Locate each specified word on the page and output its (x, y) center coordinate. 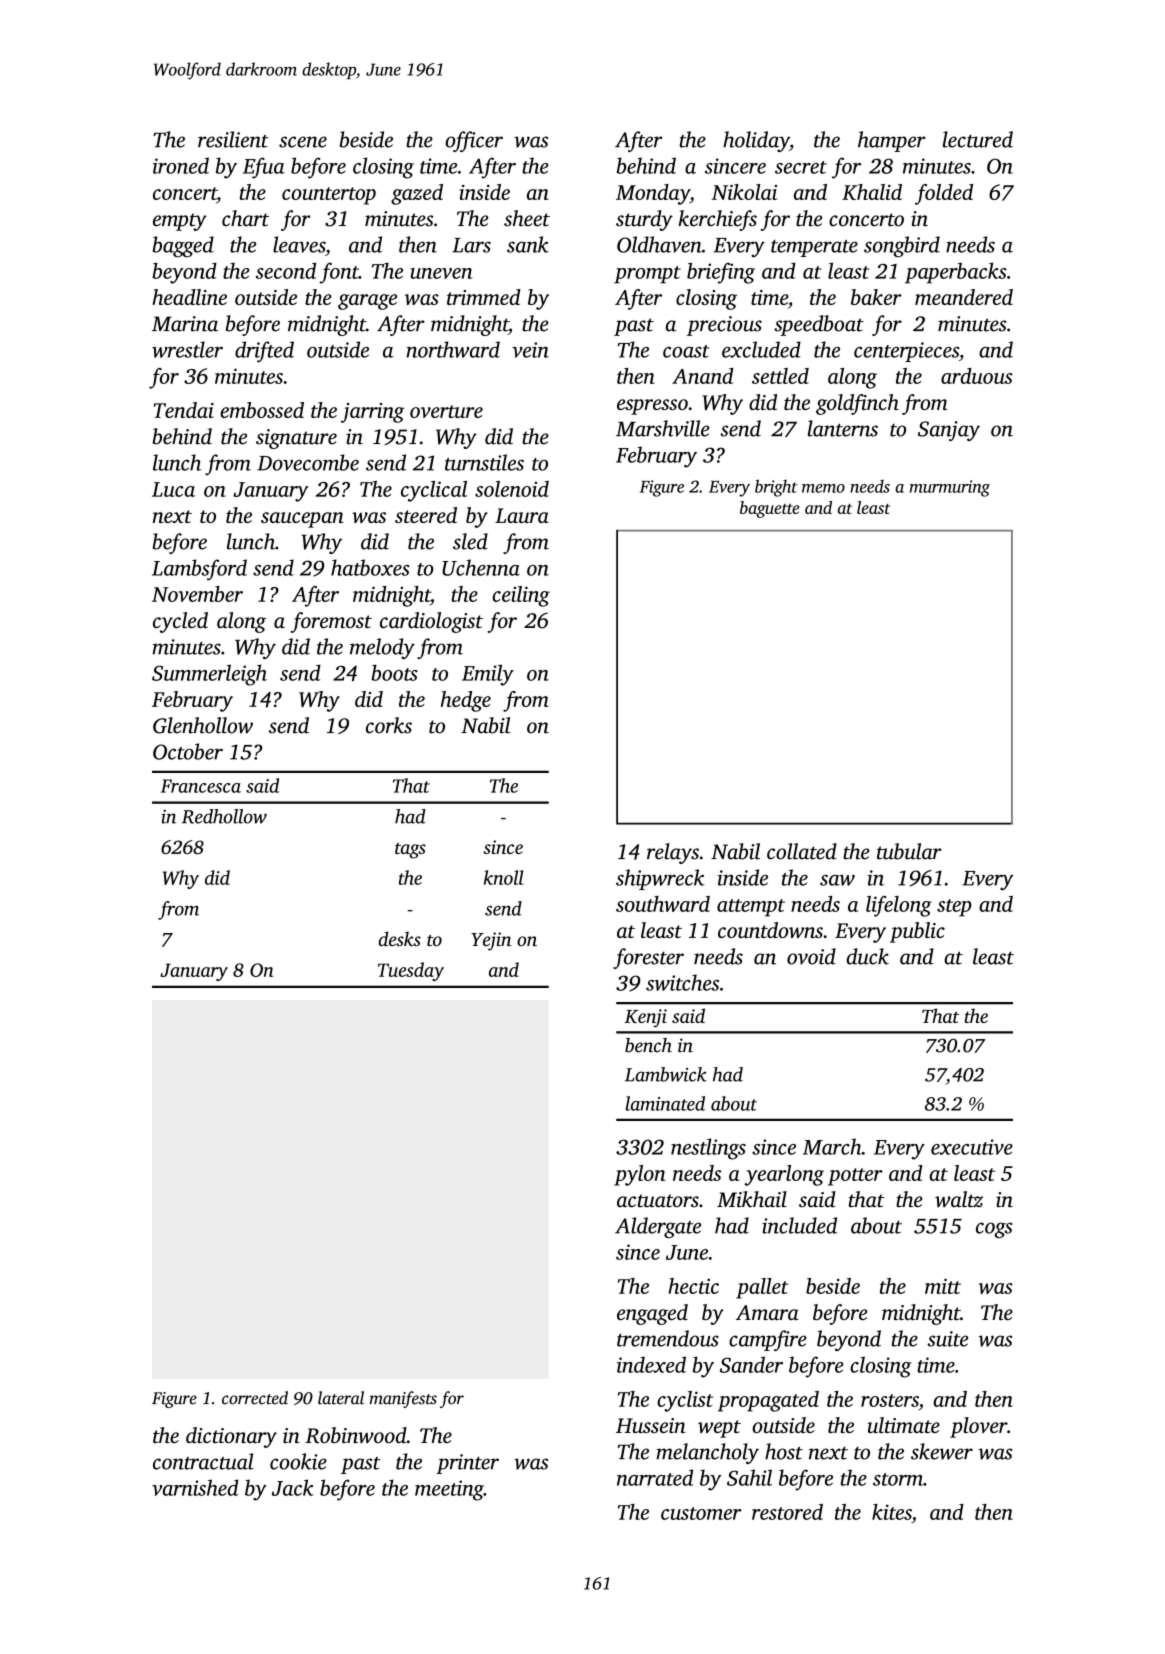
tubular (909, 851)
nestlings (708, 1149)
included (799, 1225)
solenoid (512, 489)
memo (823, 488)
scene (303, 142)
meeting (449, 1490)
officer (474, 141)
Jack (293, 1487)
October (188, 751)
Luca (173, 489)
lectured (978, 139)
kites (892, 1512)
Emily (488, 675)
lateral (341, 1398)
